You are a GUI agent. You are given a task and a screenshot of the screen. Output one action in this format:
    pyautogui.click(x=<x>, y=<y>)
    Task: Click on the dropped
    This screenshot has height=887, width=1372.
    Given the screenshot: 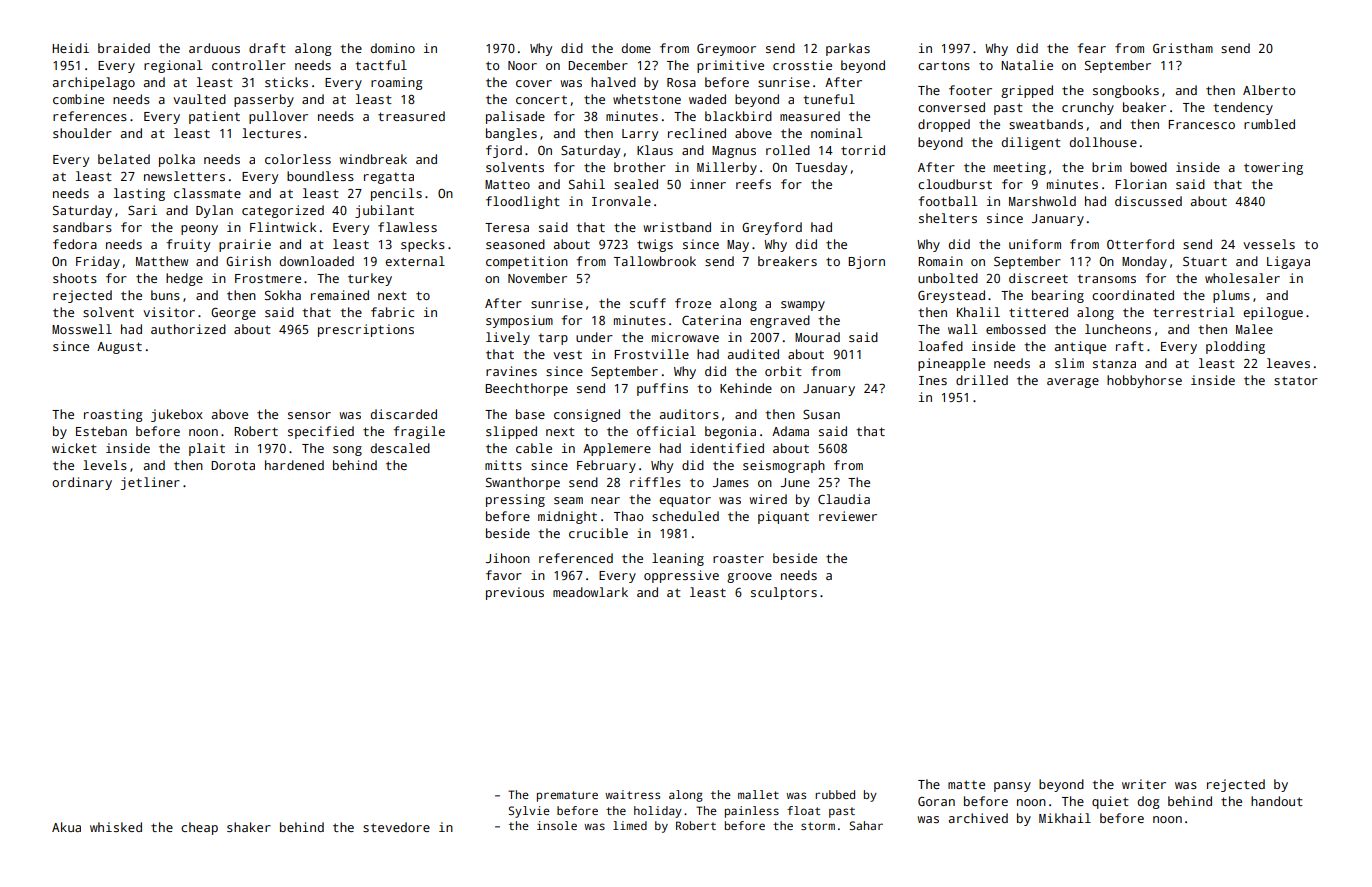 What is the action you would take?
    pyautogui.click(x=944, y=125)
